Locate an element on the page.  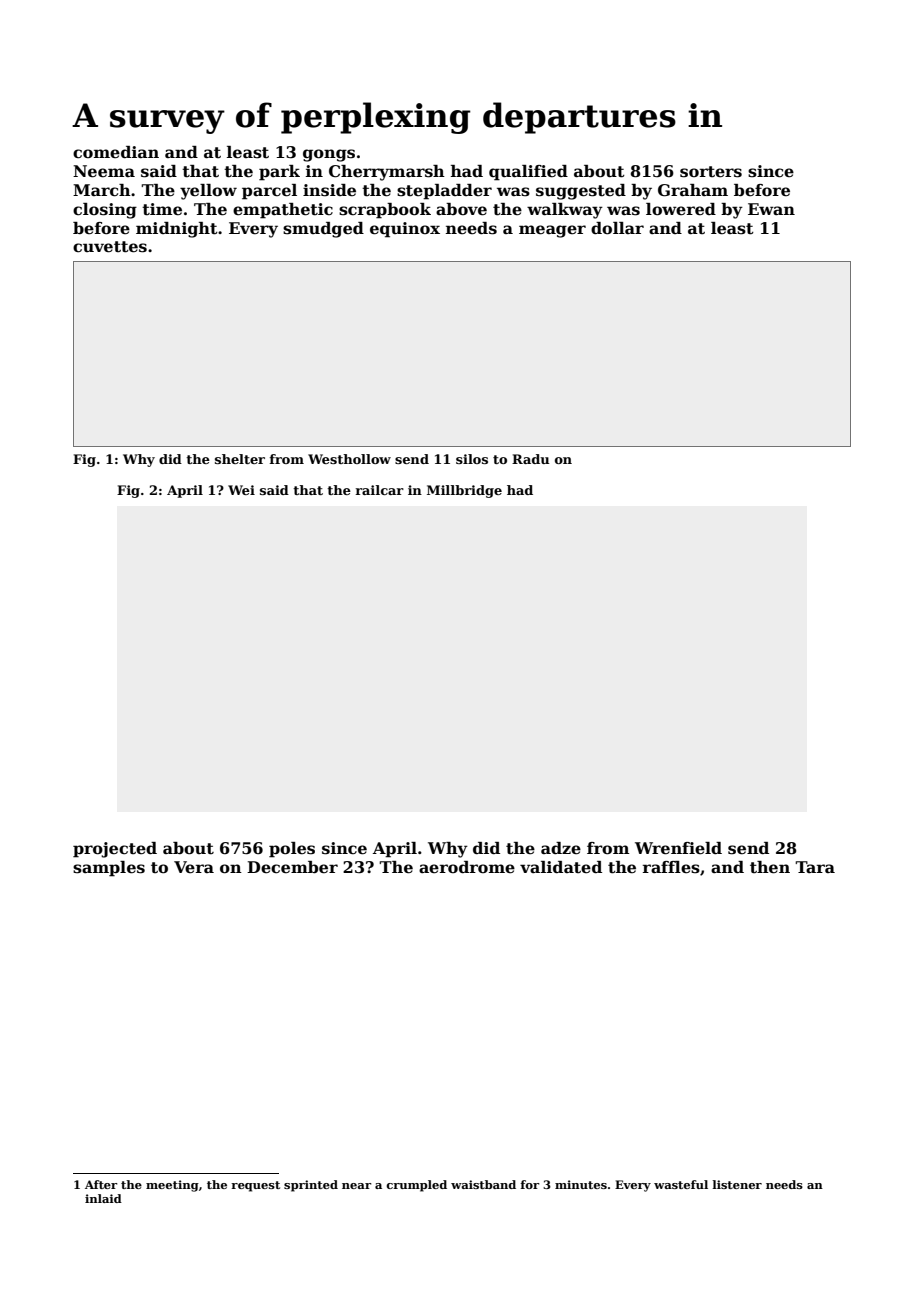
equinox is located at coordinates (405, 230).
